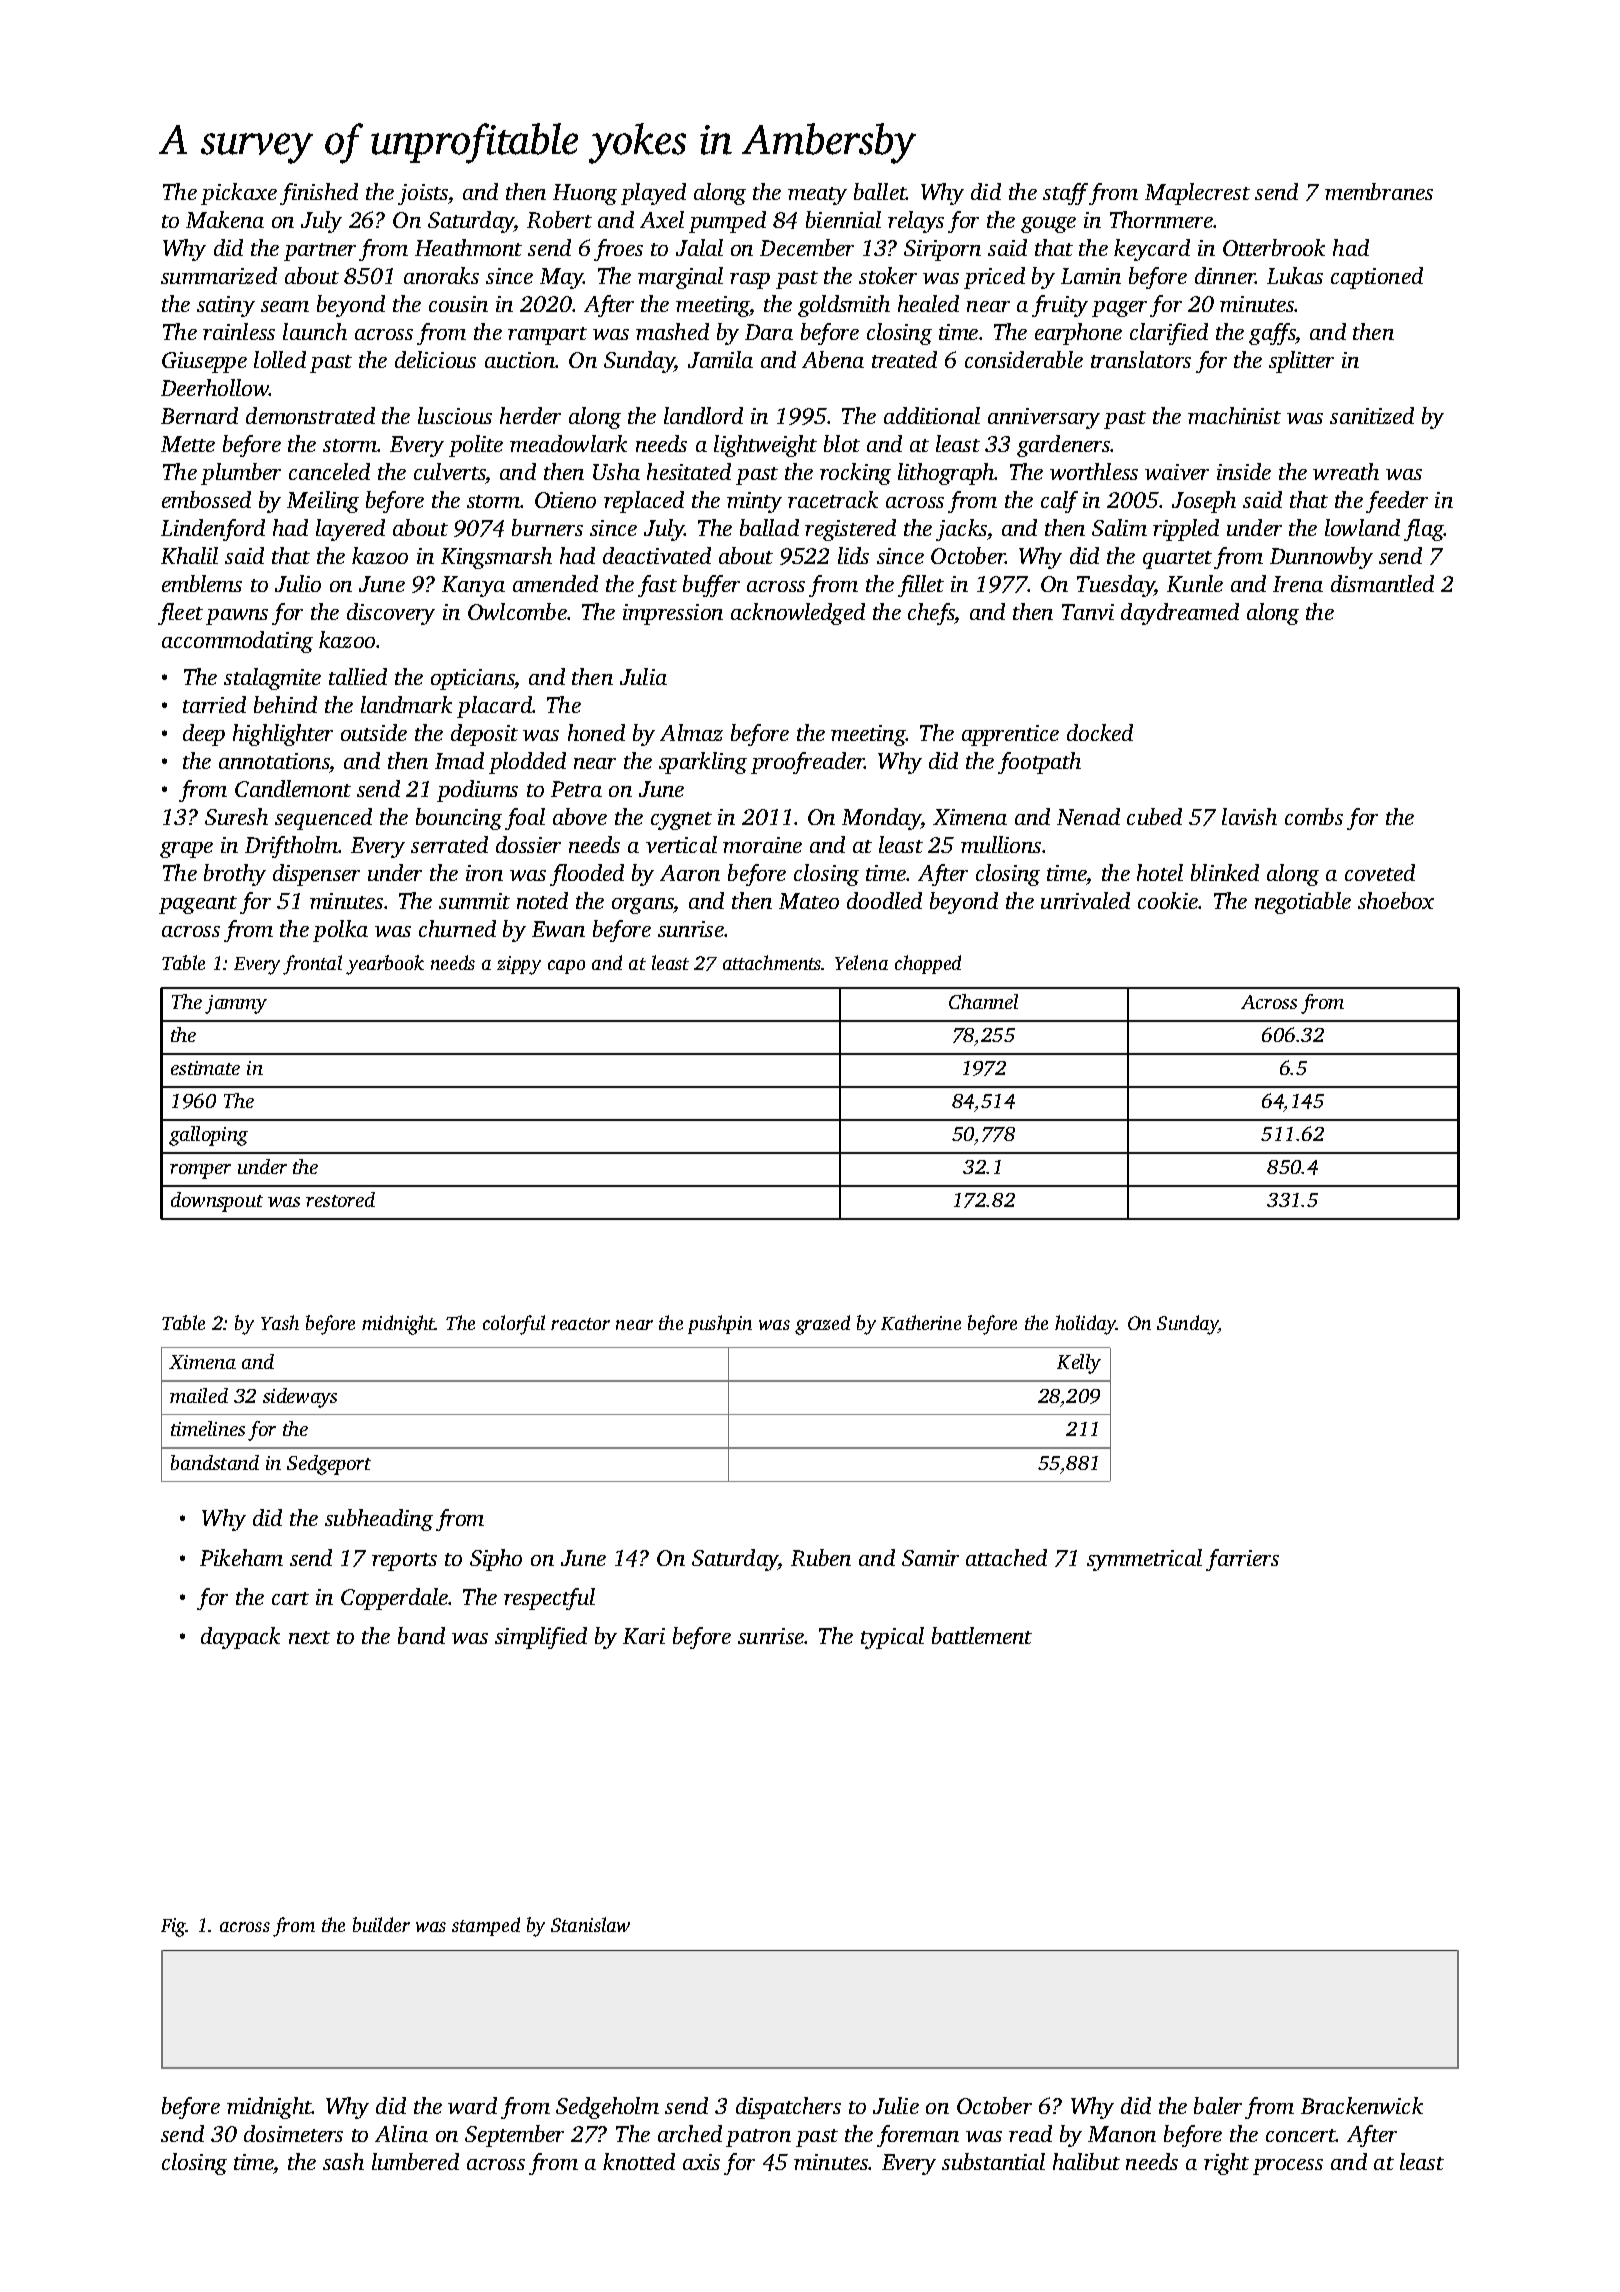 The height and width of the screenshot is (2292, 1620). I want to click on process, so click(1288, 2167).
